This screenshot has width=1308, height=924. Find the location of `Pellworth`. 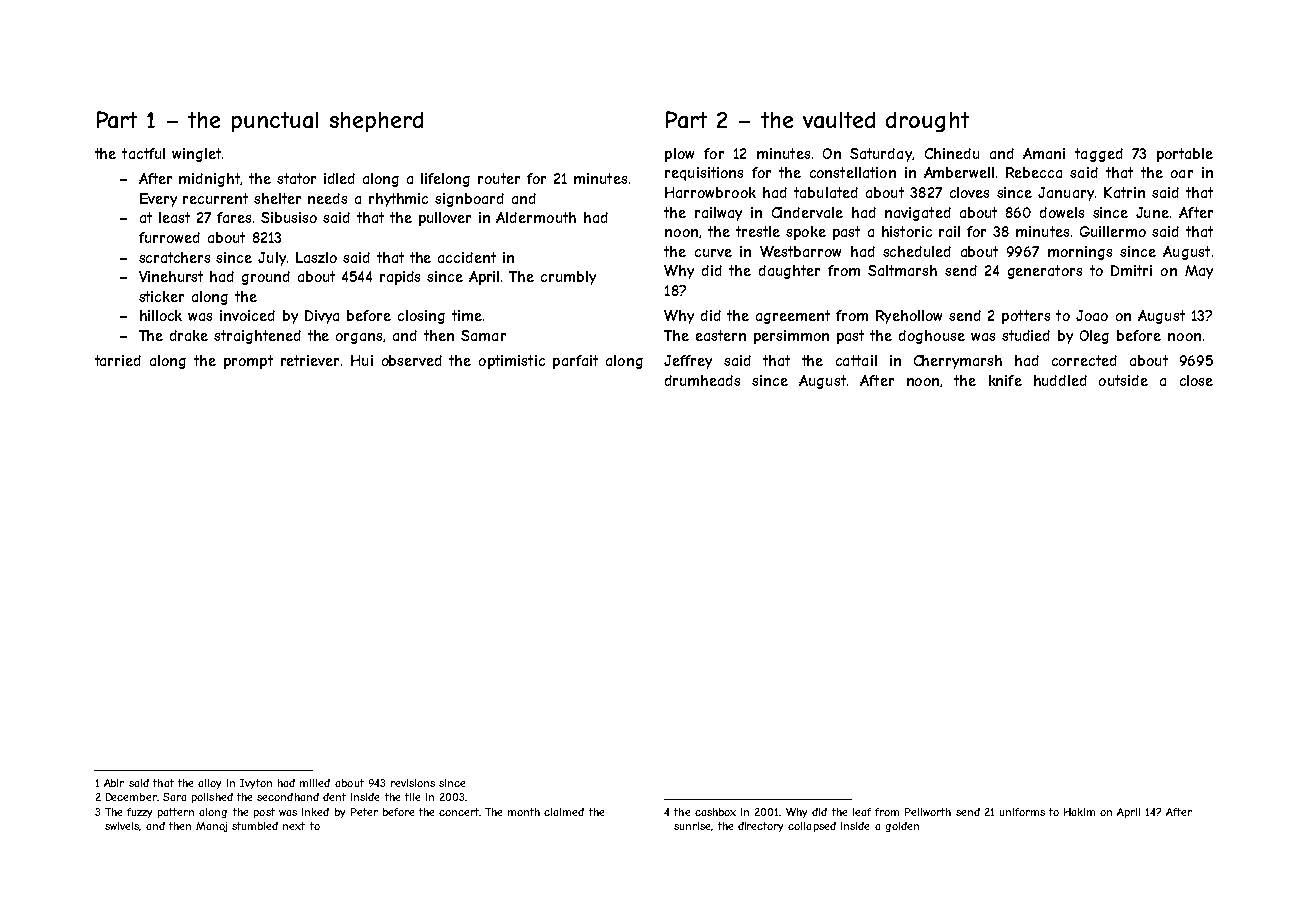

Pellworth is located at coordinates (928, 812).
